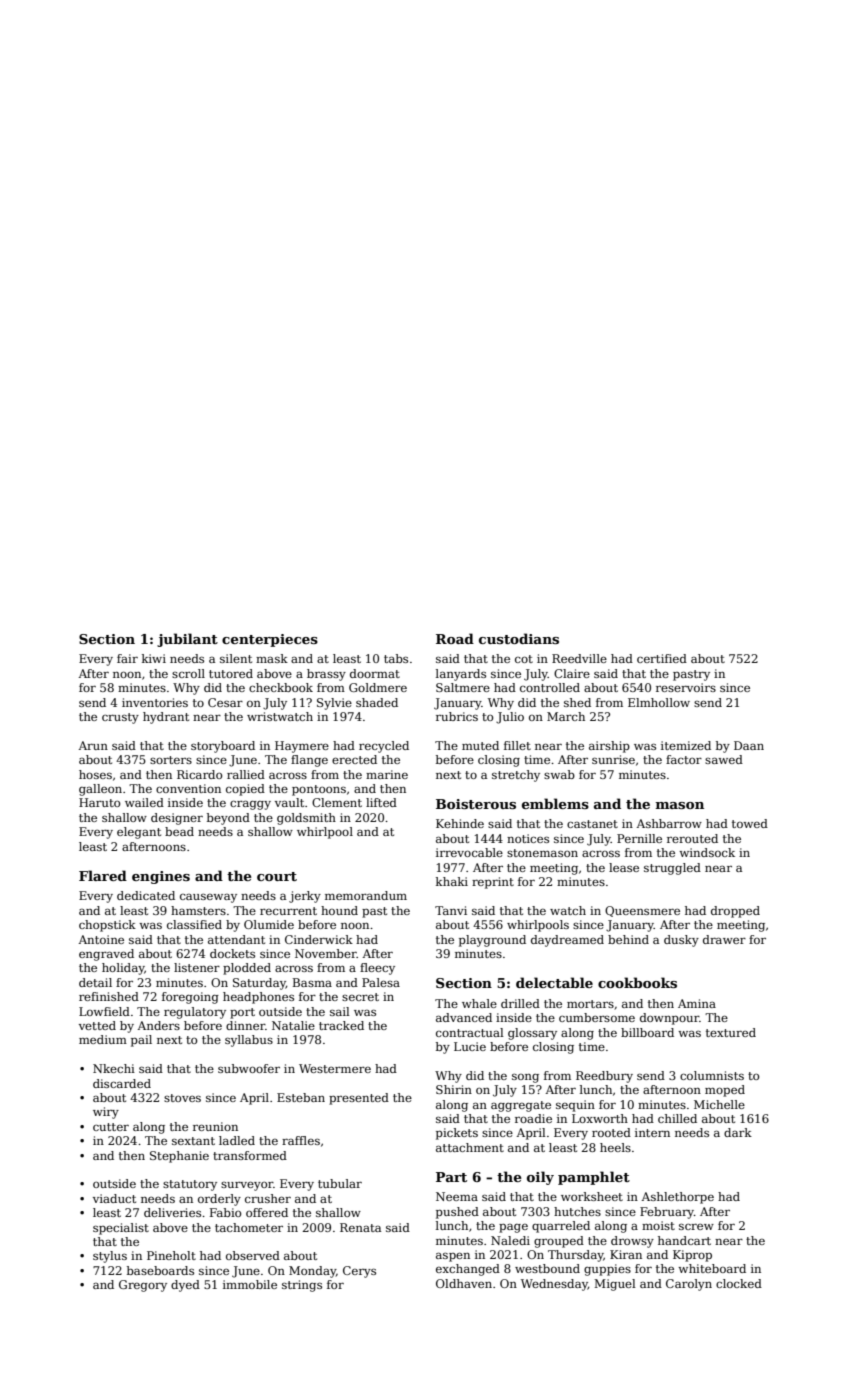 The width and height of the screenshot is (849, 1400). What do you see at coordinates (692, 1256) in the screenshot?
I see `Kiprop` at bounding box center [692, 1256].
